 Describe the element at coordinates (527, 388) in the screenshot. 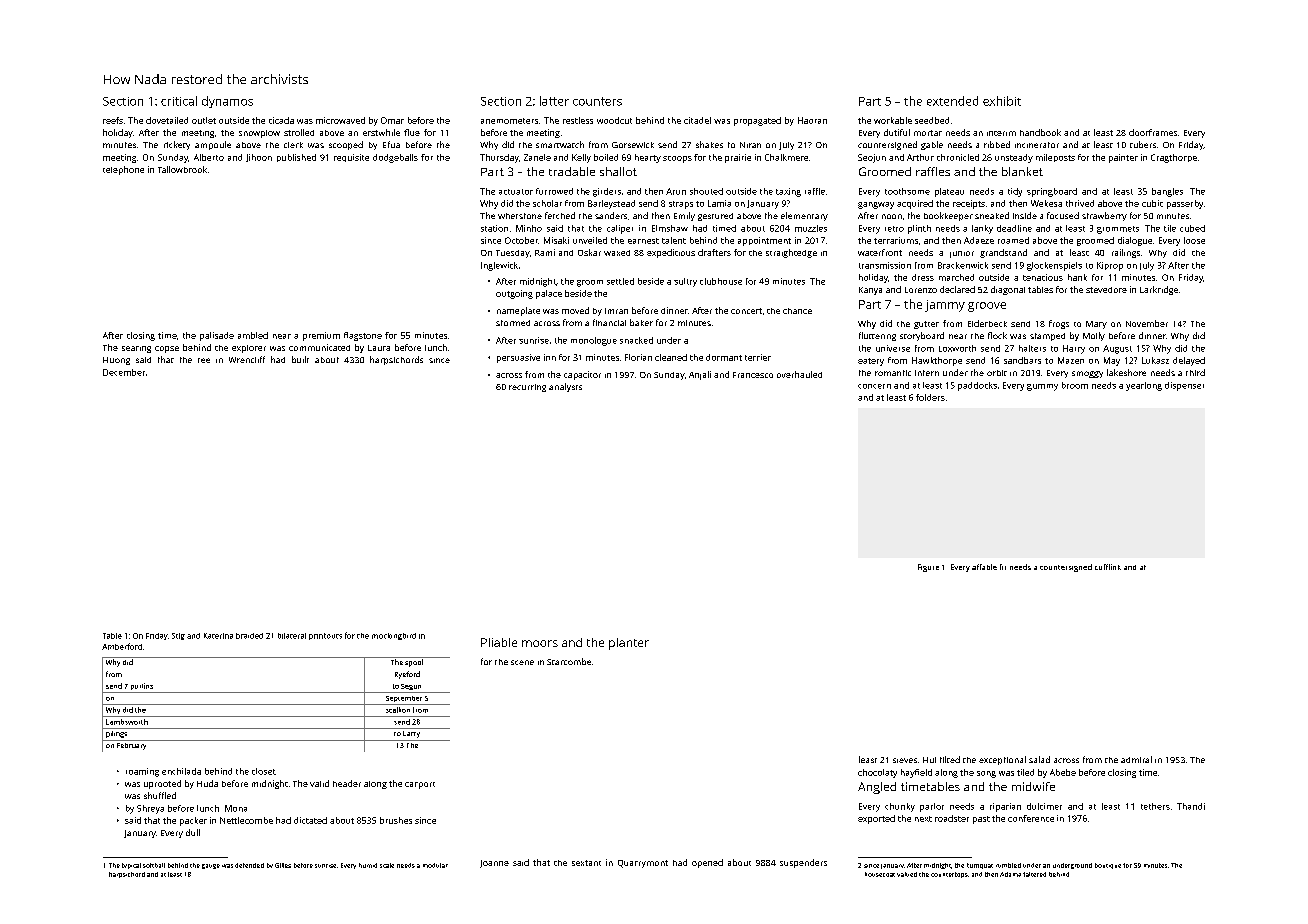

I see `recurring` at that location.
